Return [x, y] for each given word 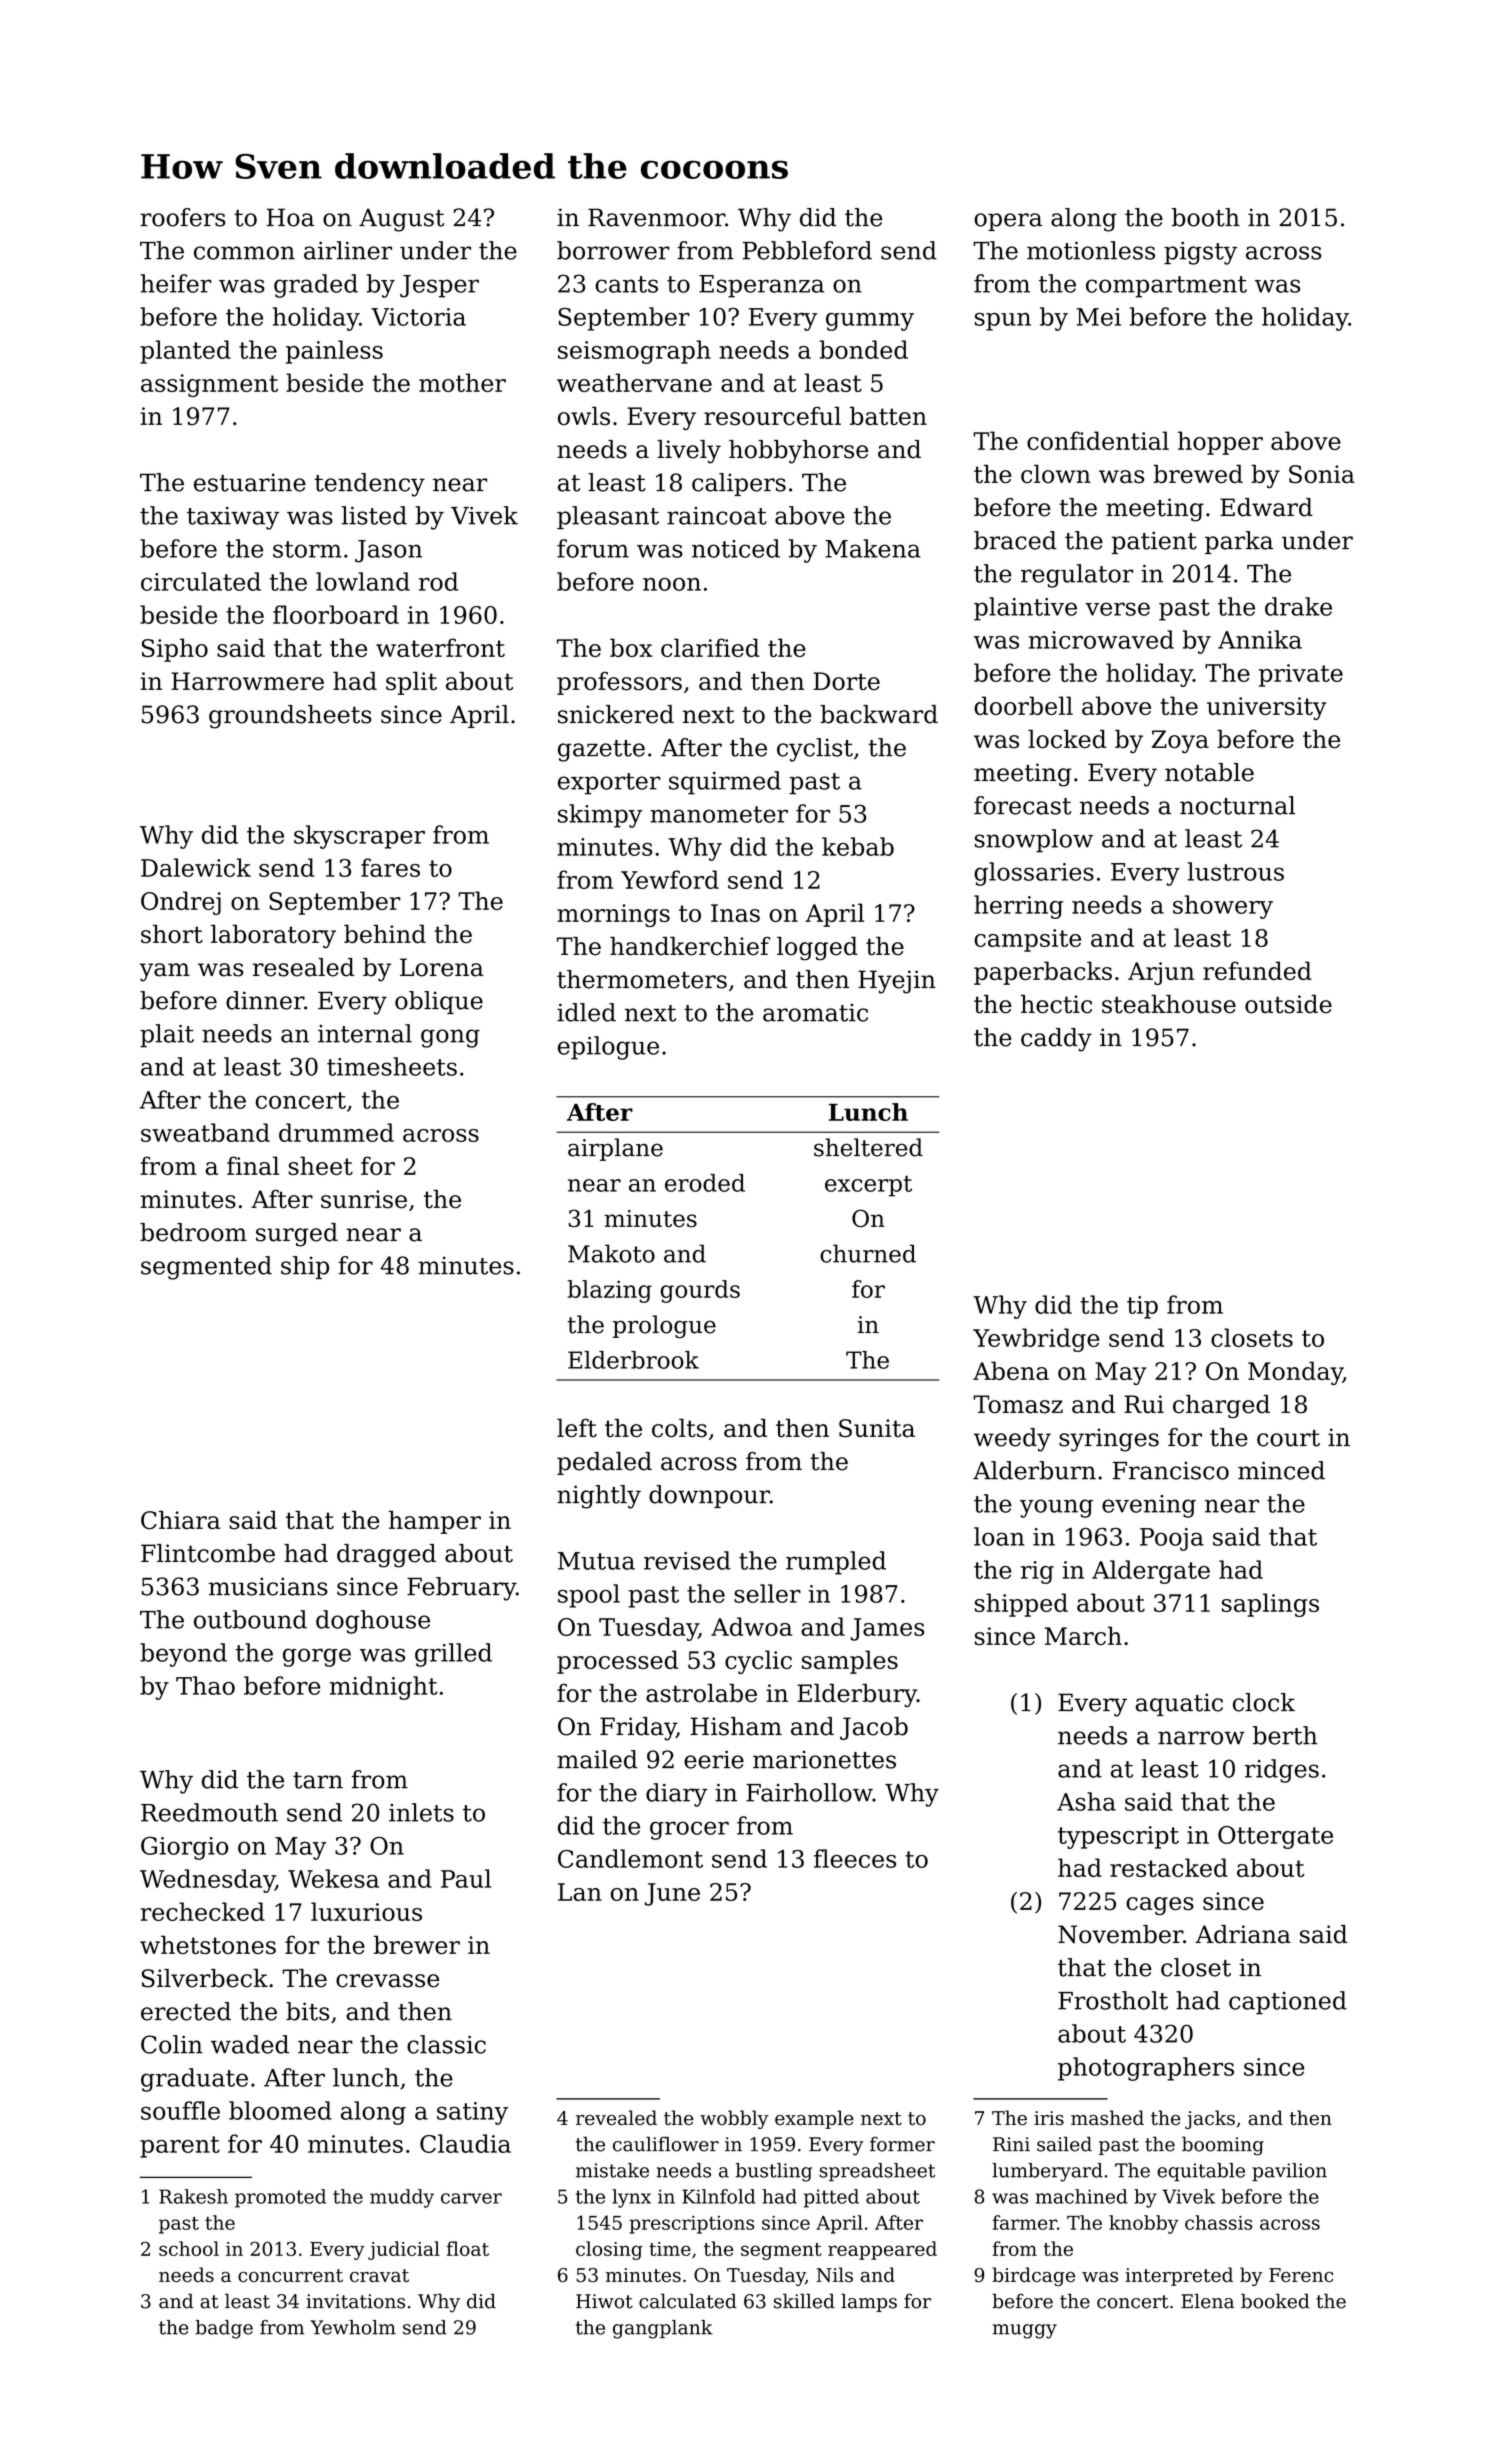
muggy [1025, 2331]
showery [1223, 907]
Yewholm [353, 2327]
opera [1008, 222]
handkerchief [690, 946]
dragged [386, 1556]
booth [1206, 217]
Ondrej [181, 903]
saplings [1270, 1605]
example [814, 2119]
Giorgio [184, 1848]
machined [1082, 2196]
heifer [176, 283]
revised [687, 1560]
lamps [869, 2302]
